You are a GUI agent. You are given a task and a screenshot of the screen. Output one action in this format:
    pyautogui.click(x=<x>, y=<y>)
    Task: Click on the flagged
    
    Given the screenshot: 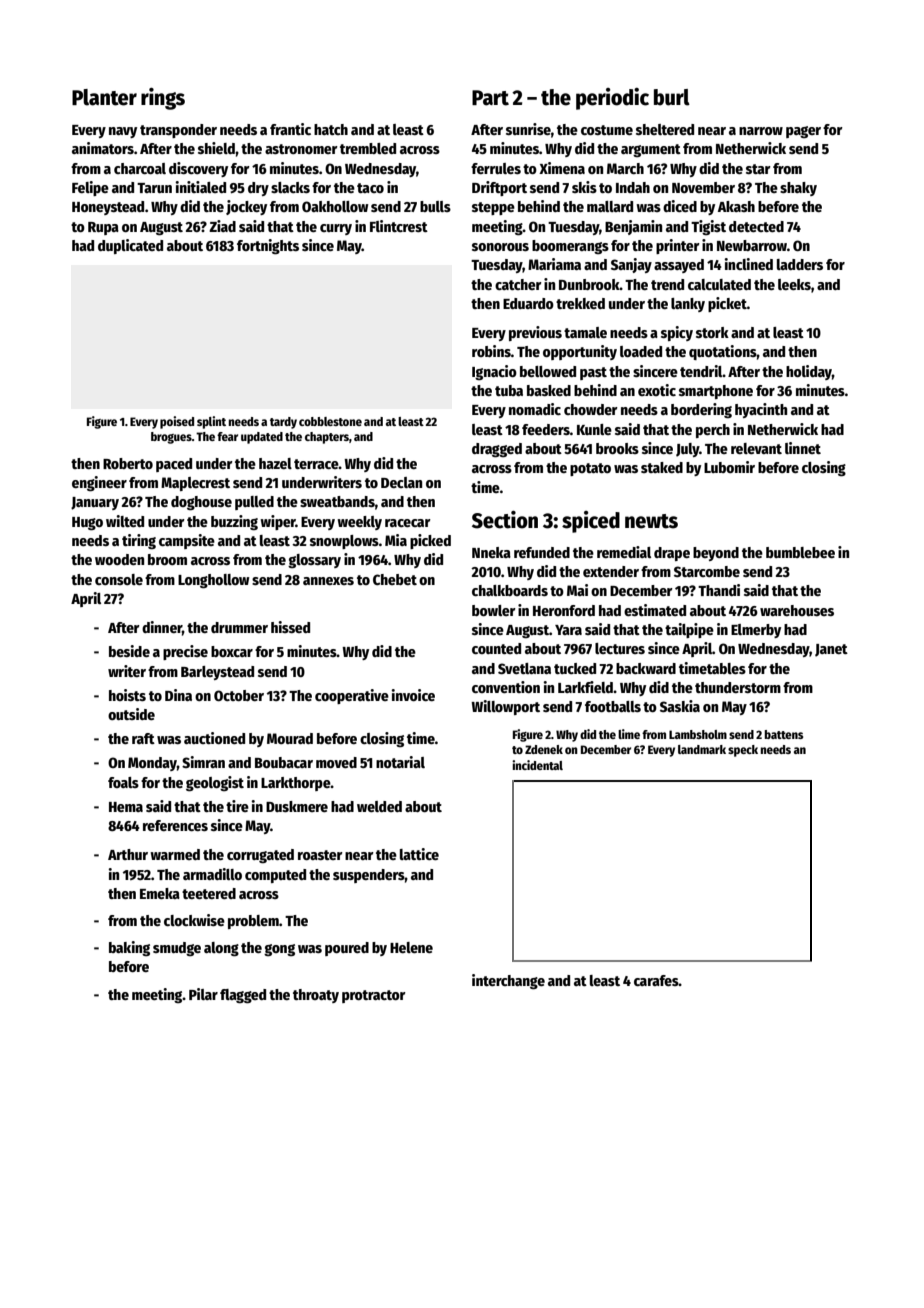 What is the action you would take?
    pyautogui.click(x=243, y=996)
